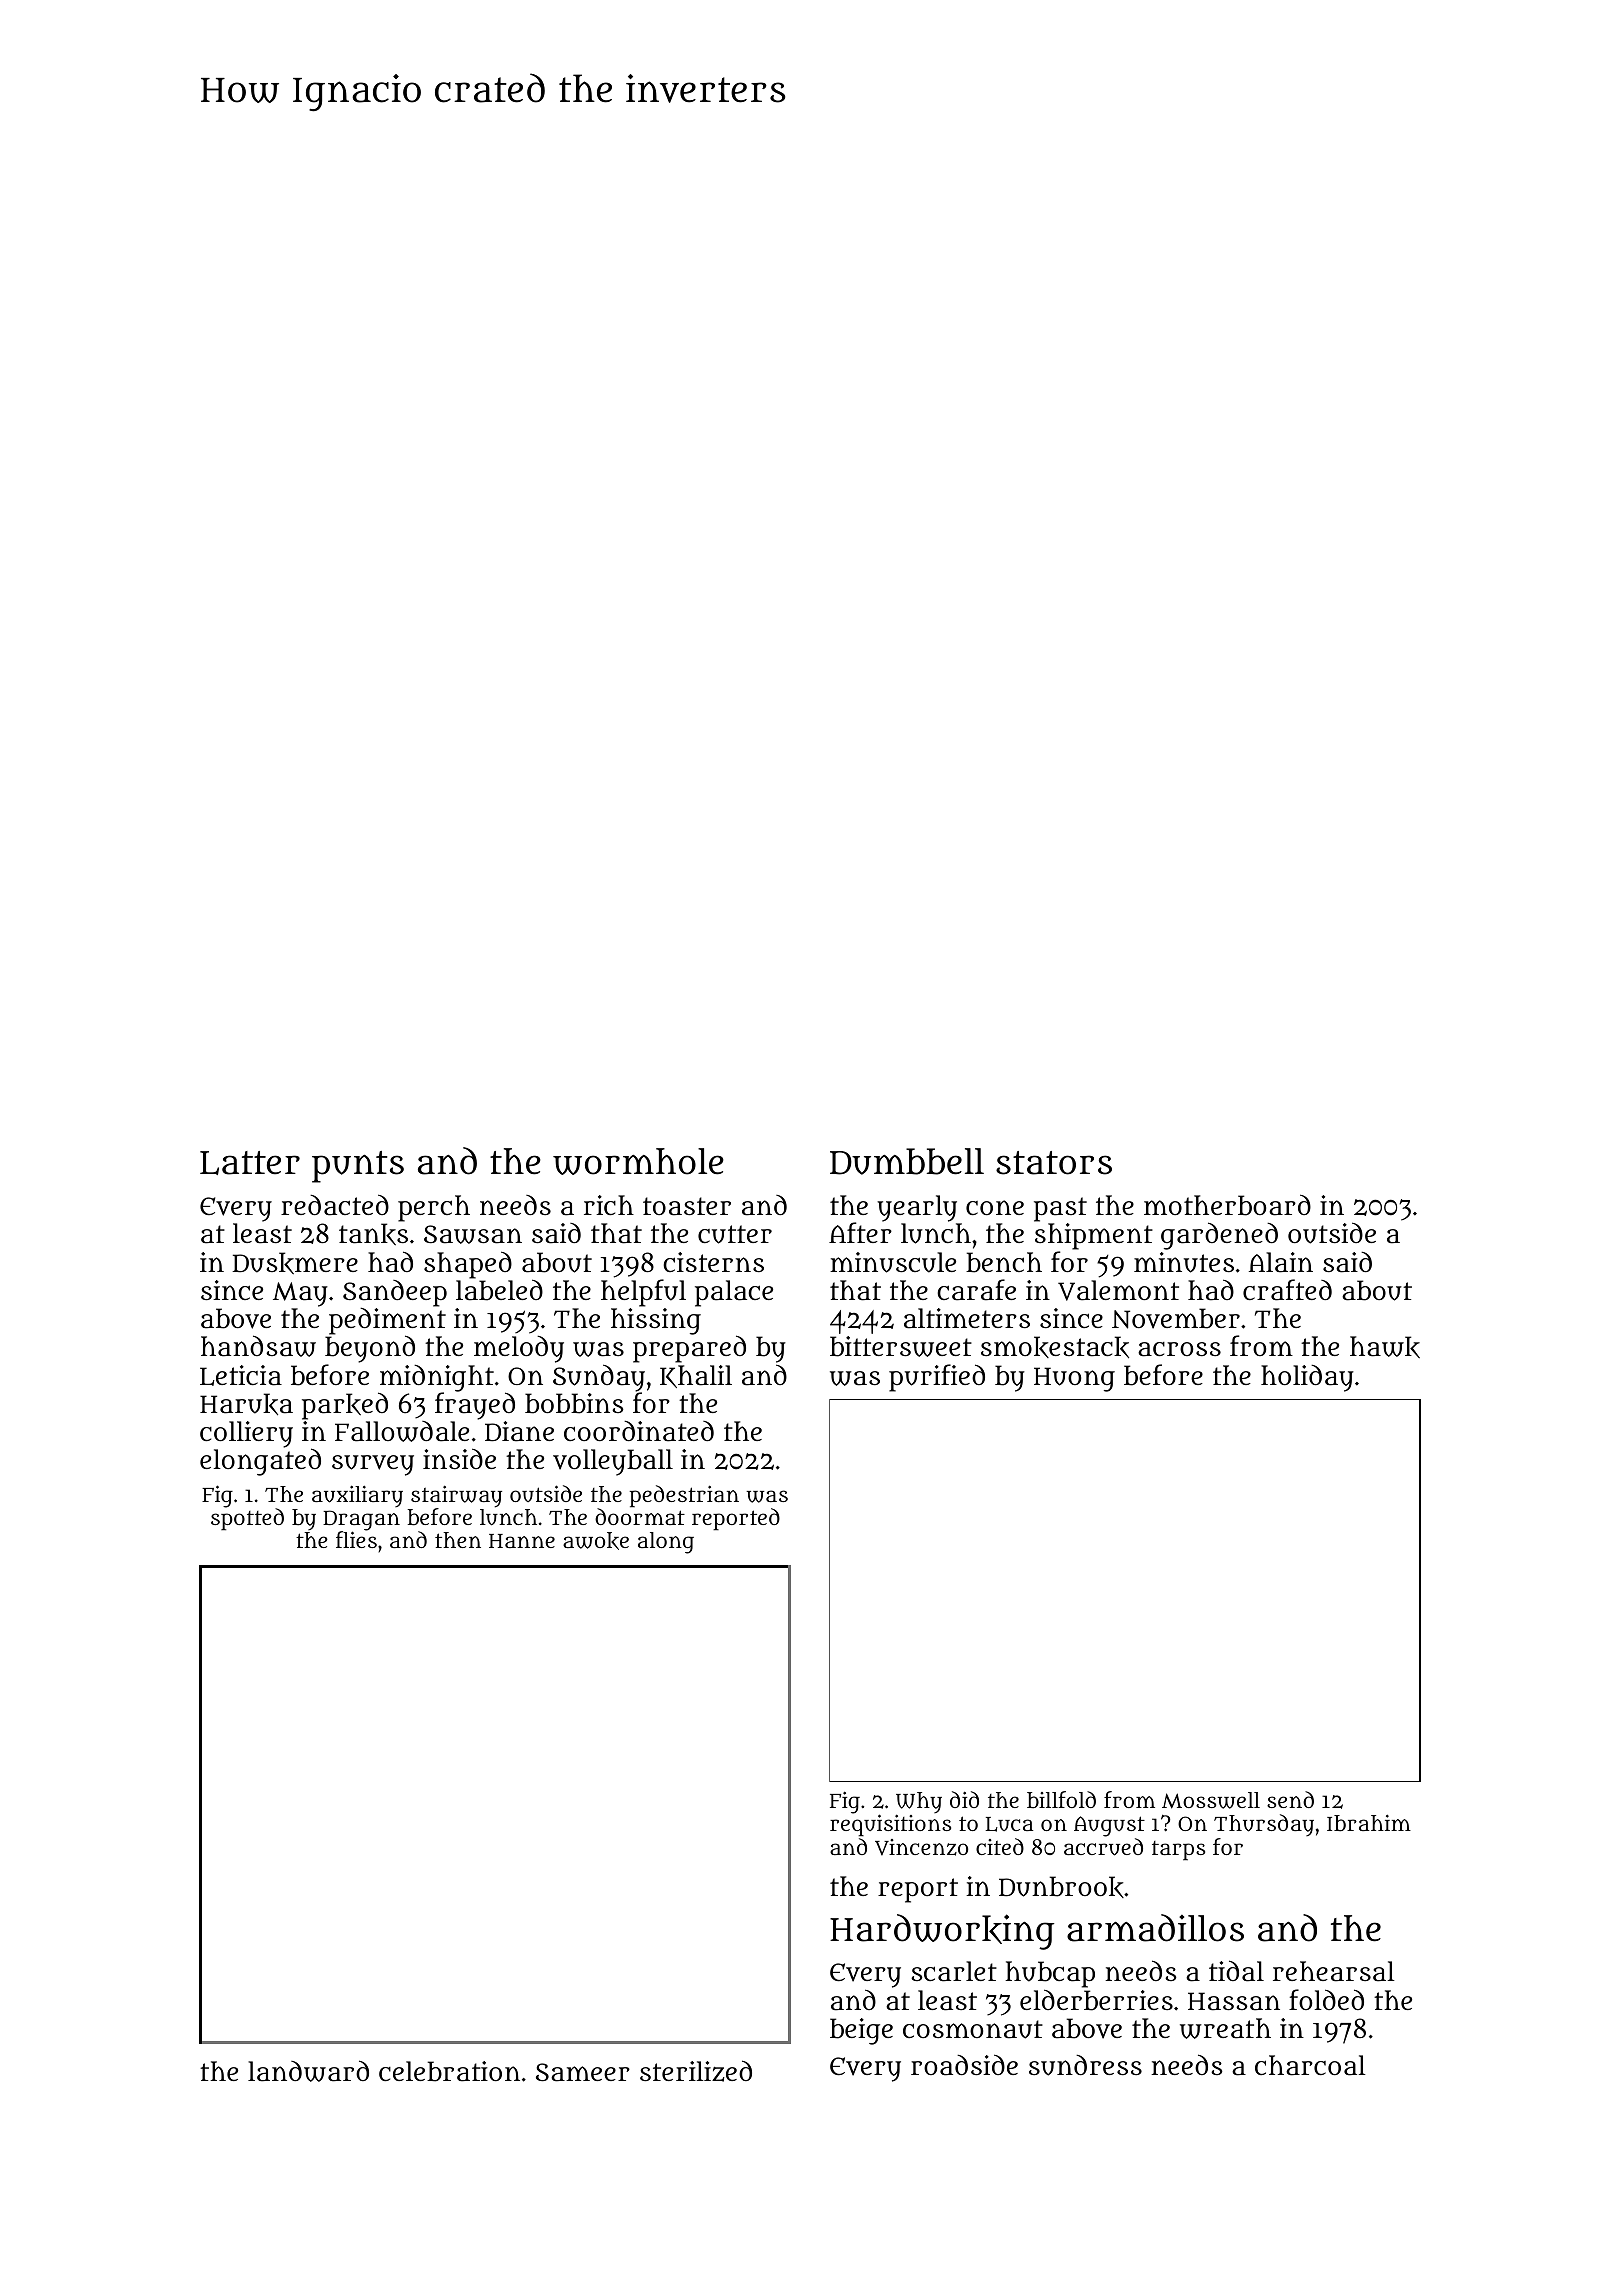  Describe the element at coordinates (643, 1293) in the image. I see `helpful` at that location.
